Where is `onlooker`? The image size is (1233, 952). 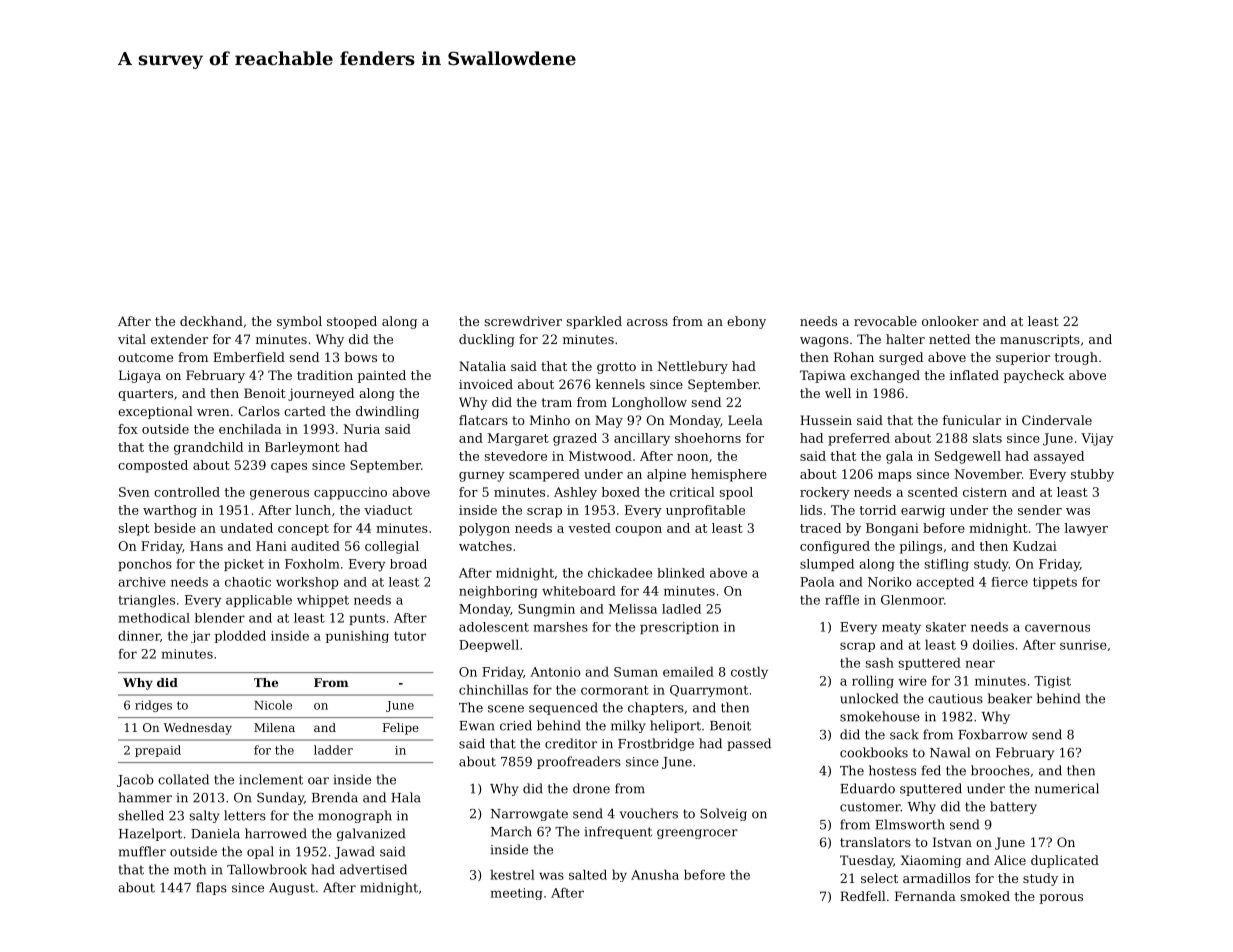
onlooker is located at coordinates (950, 321).
